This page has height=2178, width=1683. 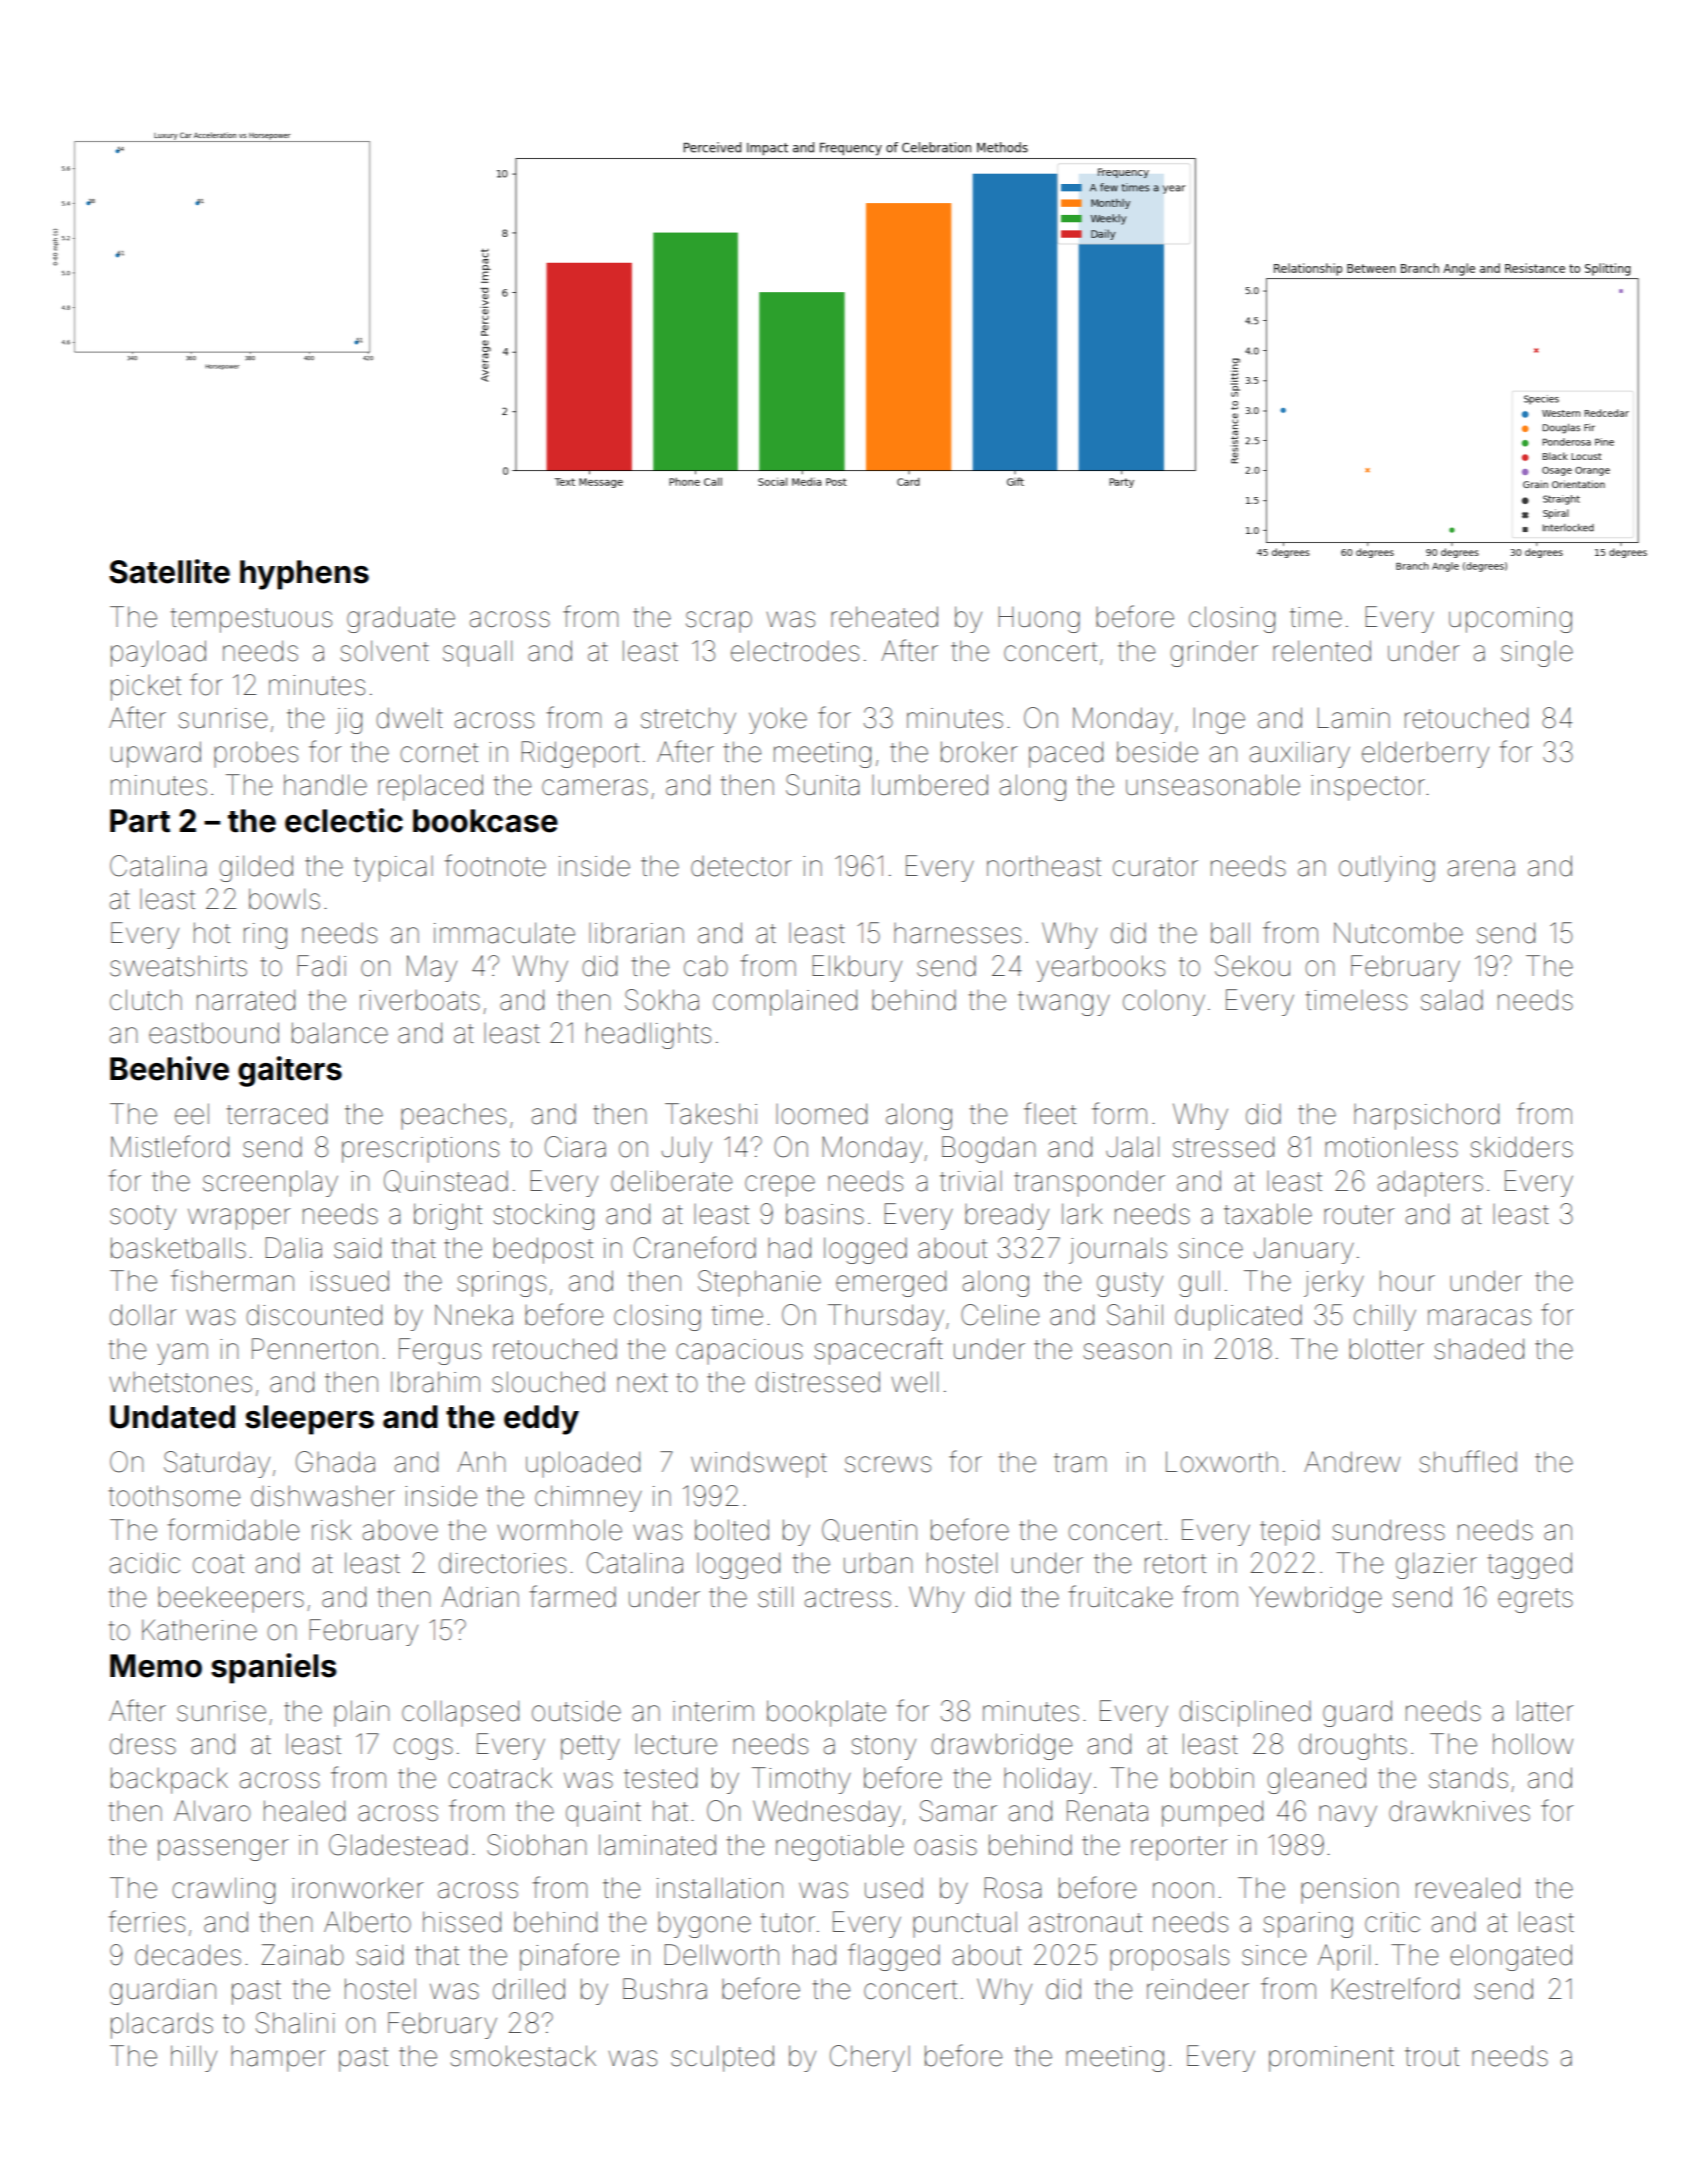 What do you see at coordinates (309, 1420) in the page?
I see `sleepers` at bounding box center [309, 1420].
